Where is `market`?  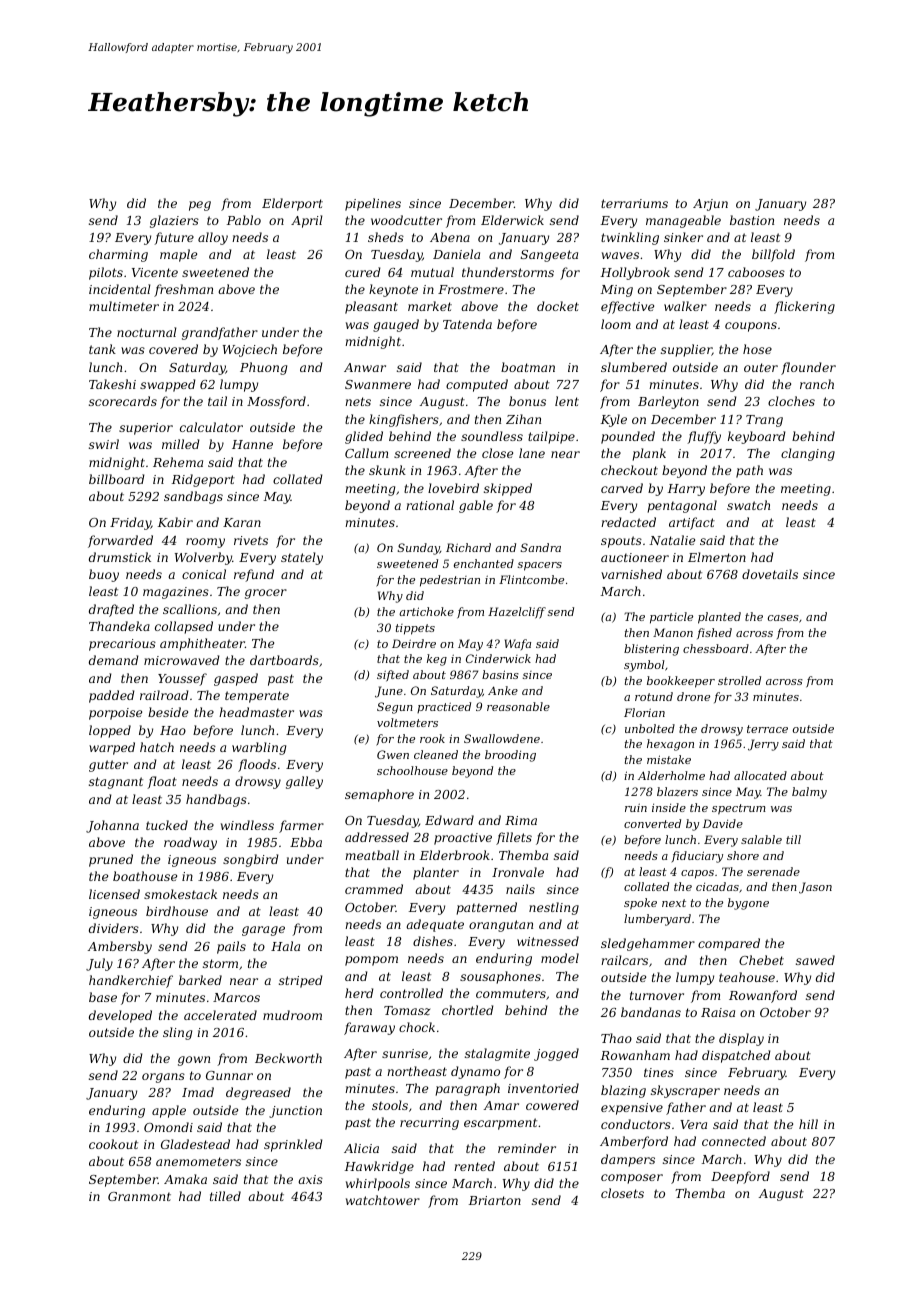 market is located at coordinates (430, 306).
